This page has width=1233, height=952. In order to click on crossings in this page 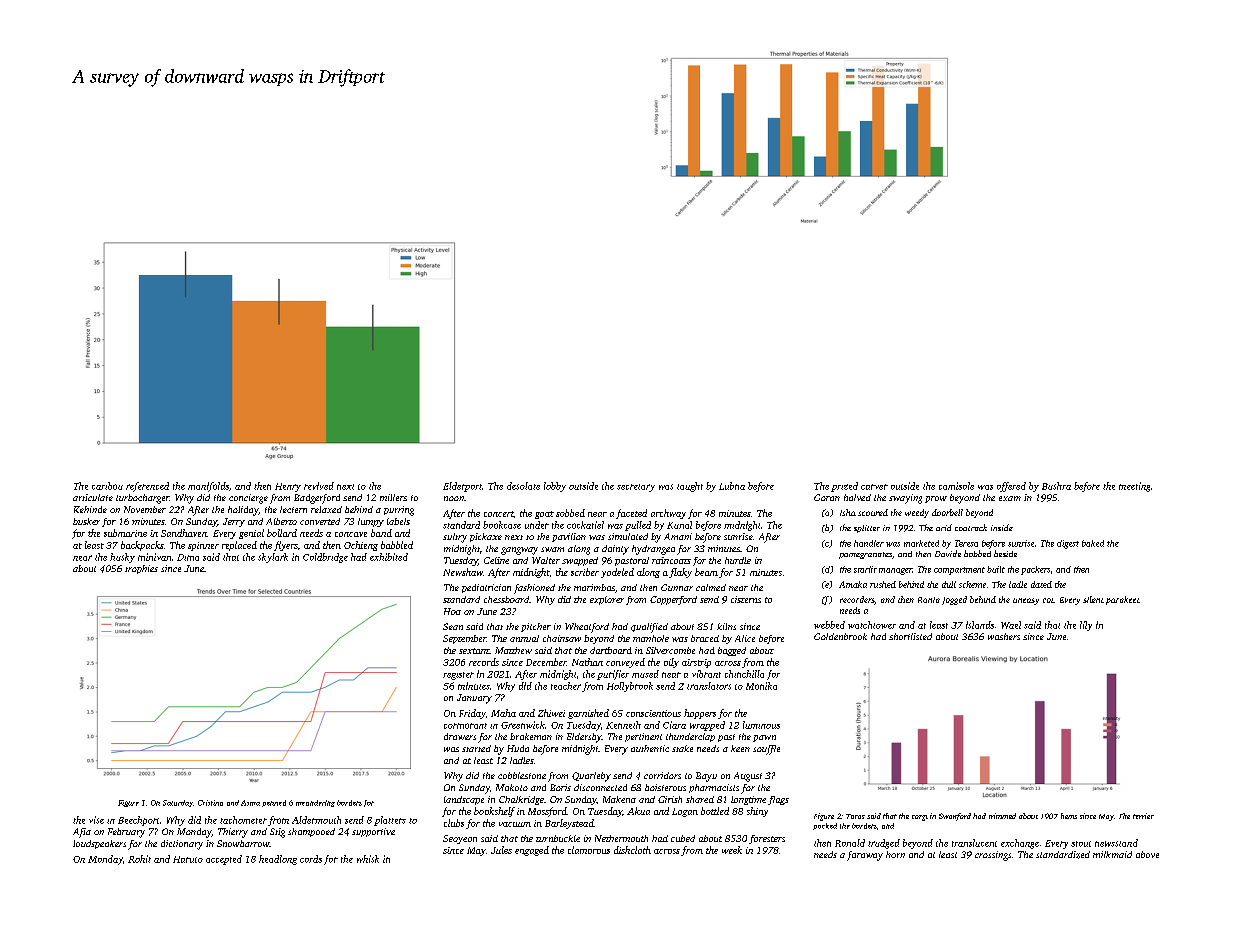, I will do `click(993, 856)`.
